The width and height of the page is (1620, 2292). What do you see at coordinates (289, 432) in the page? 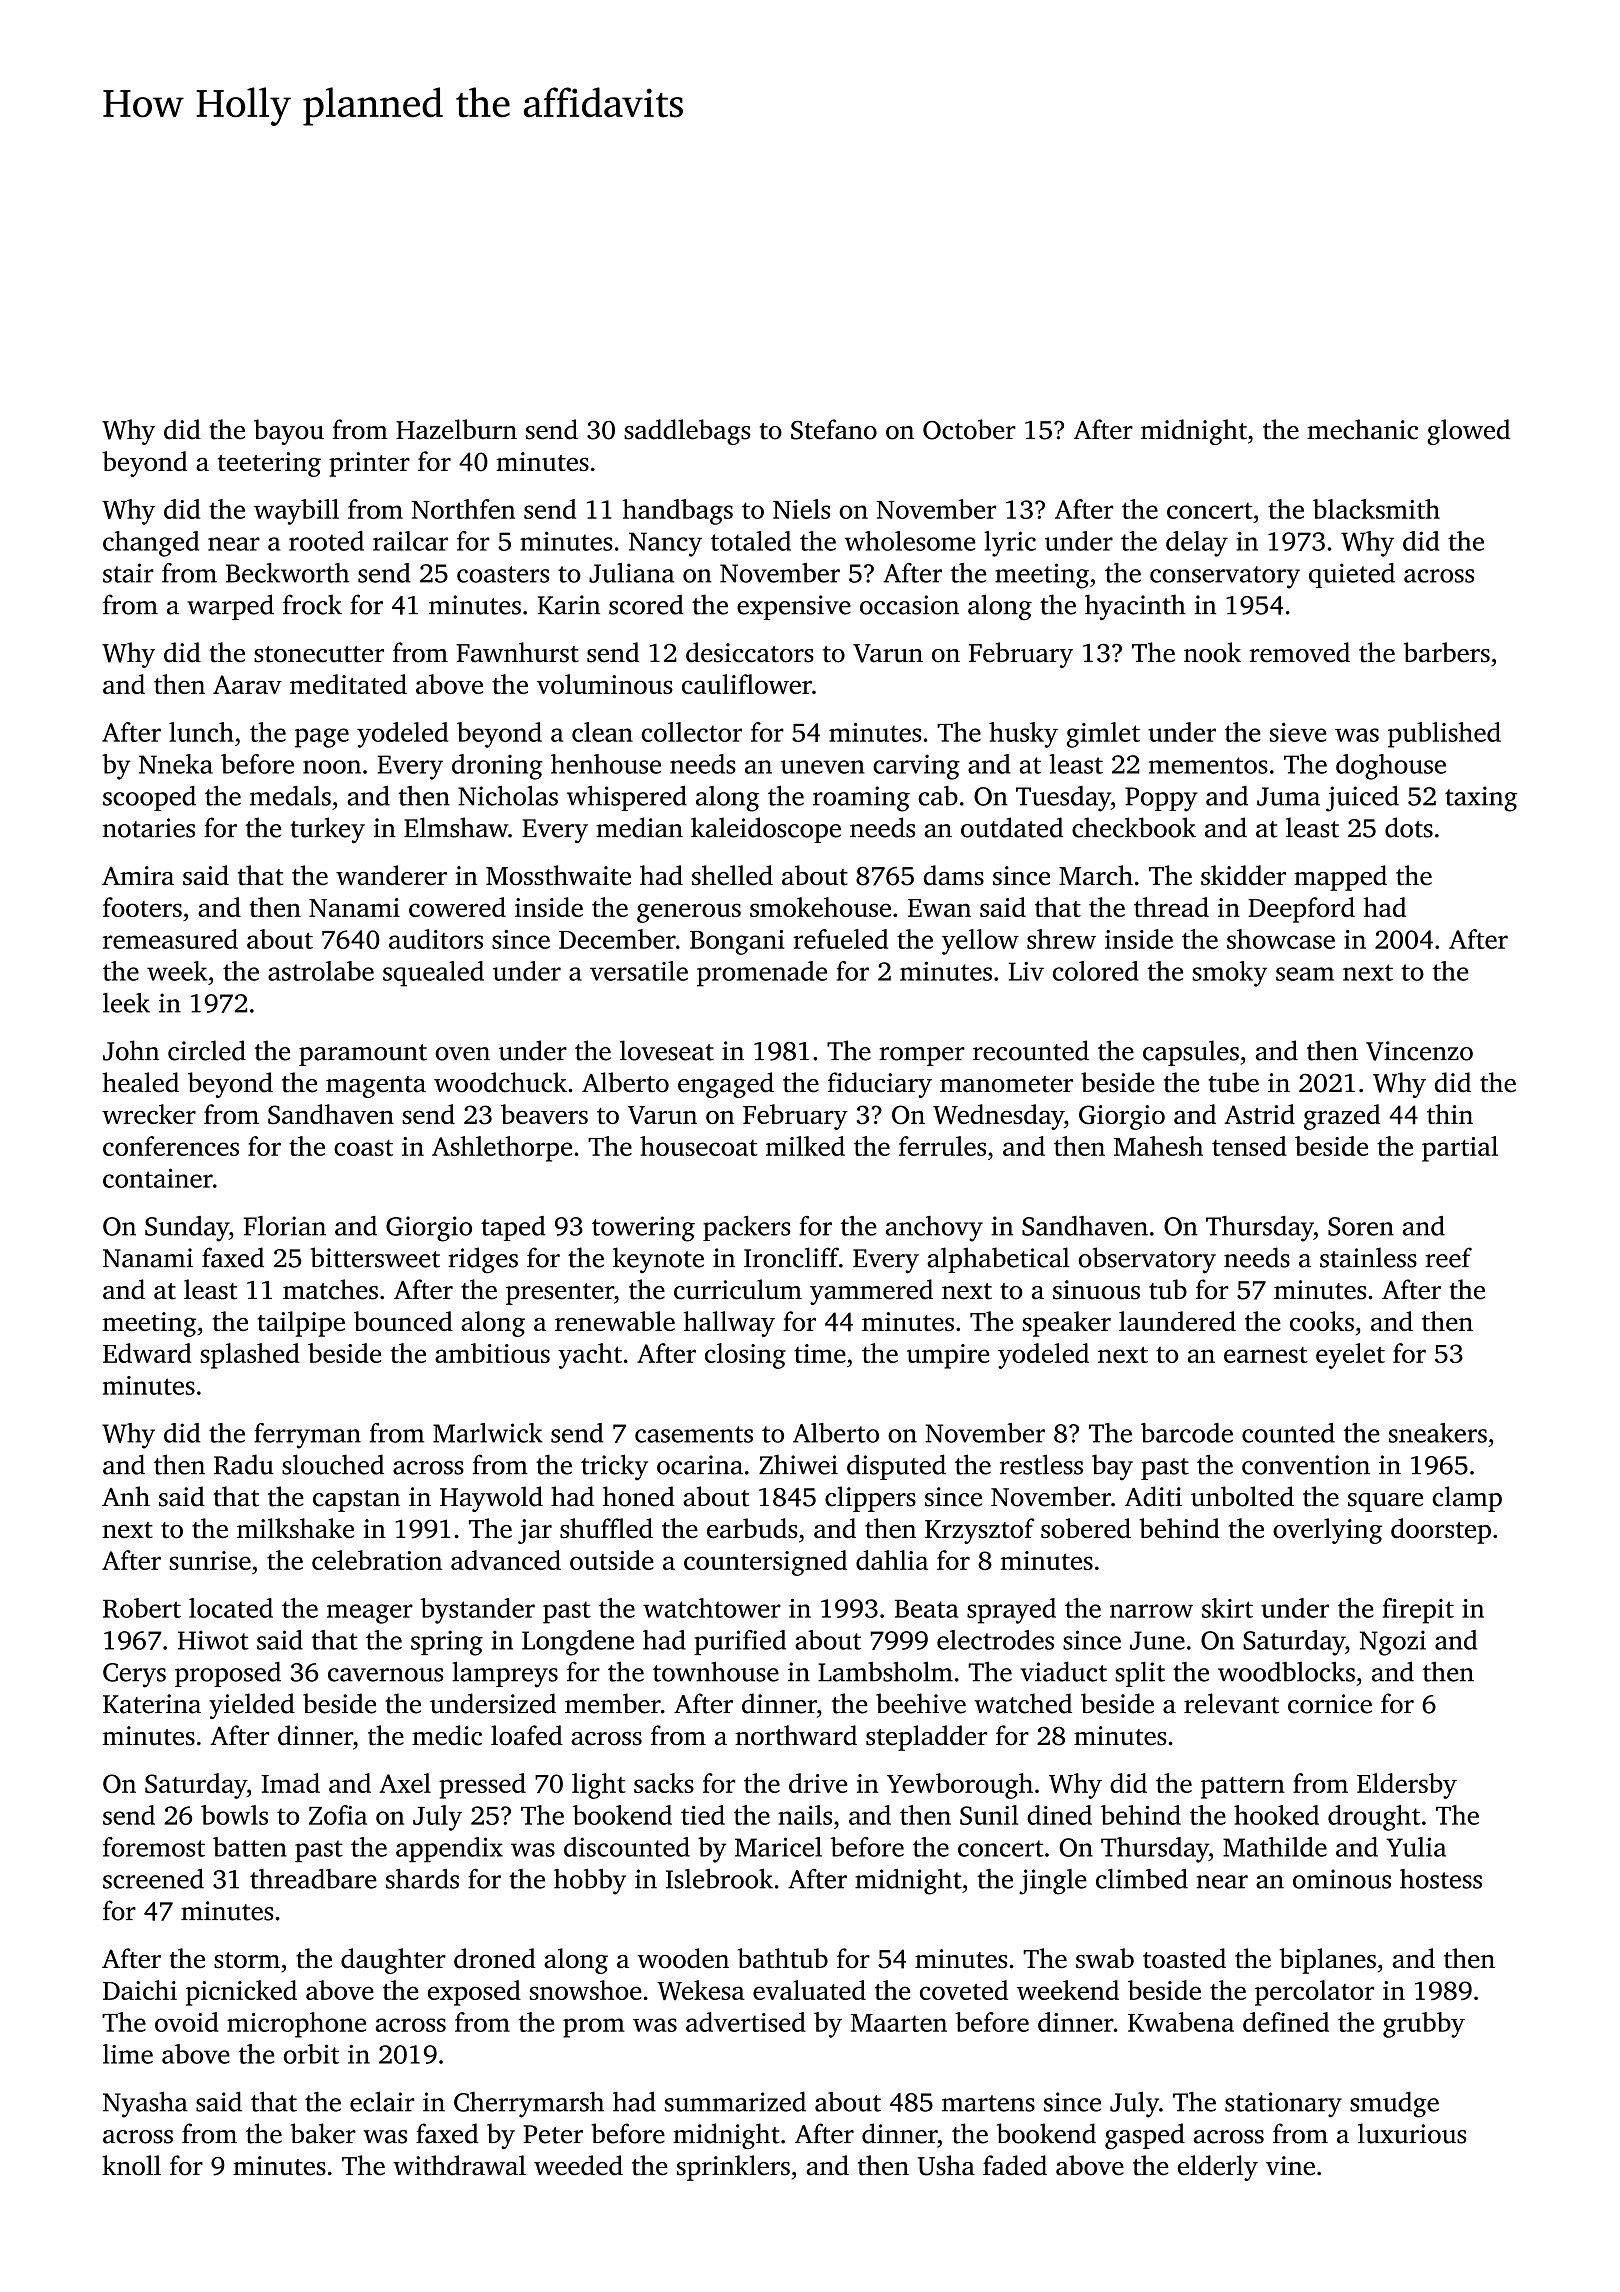
I see `bayou` at bounding box center [289, 432].
